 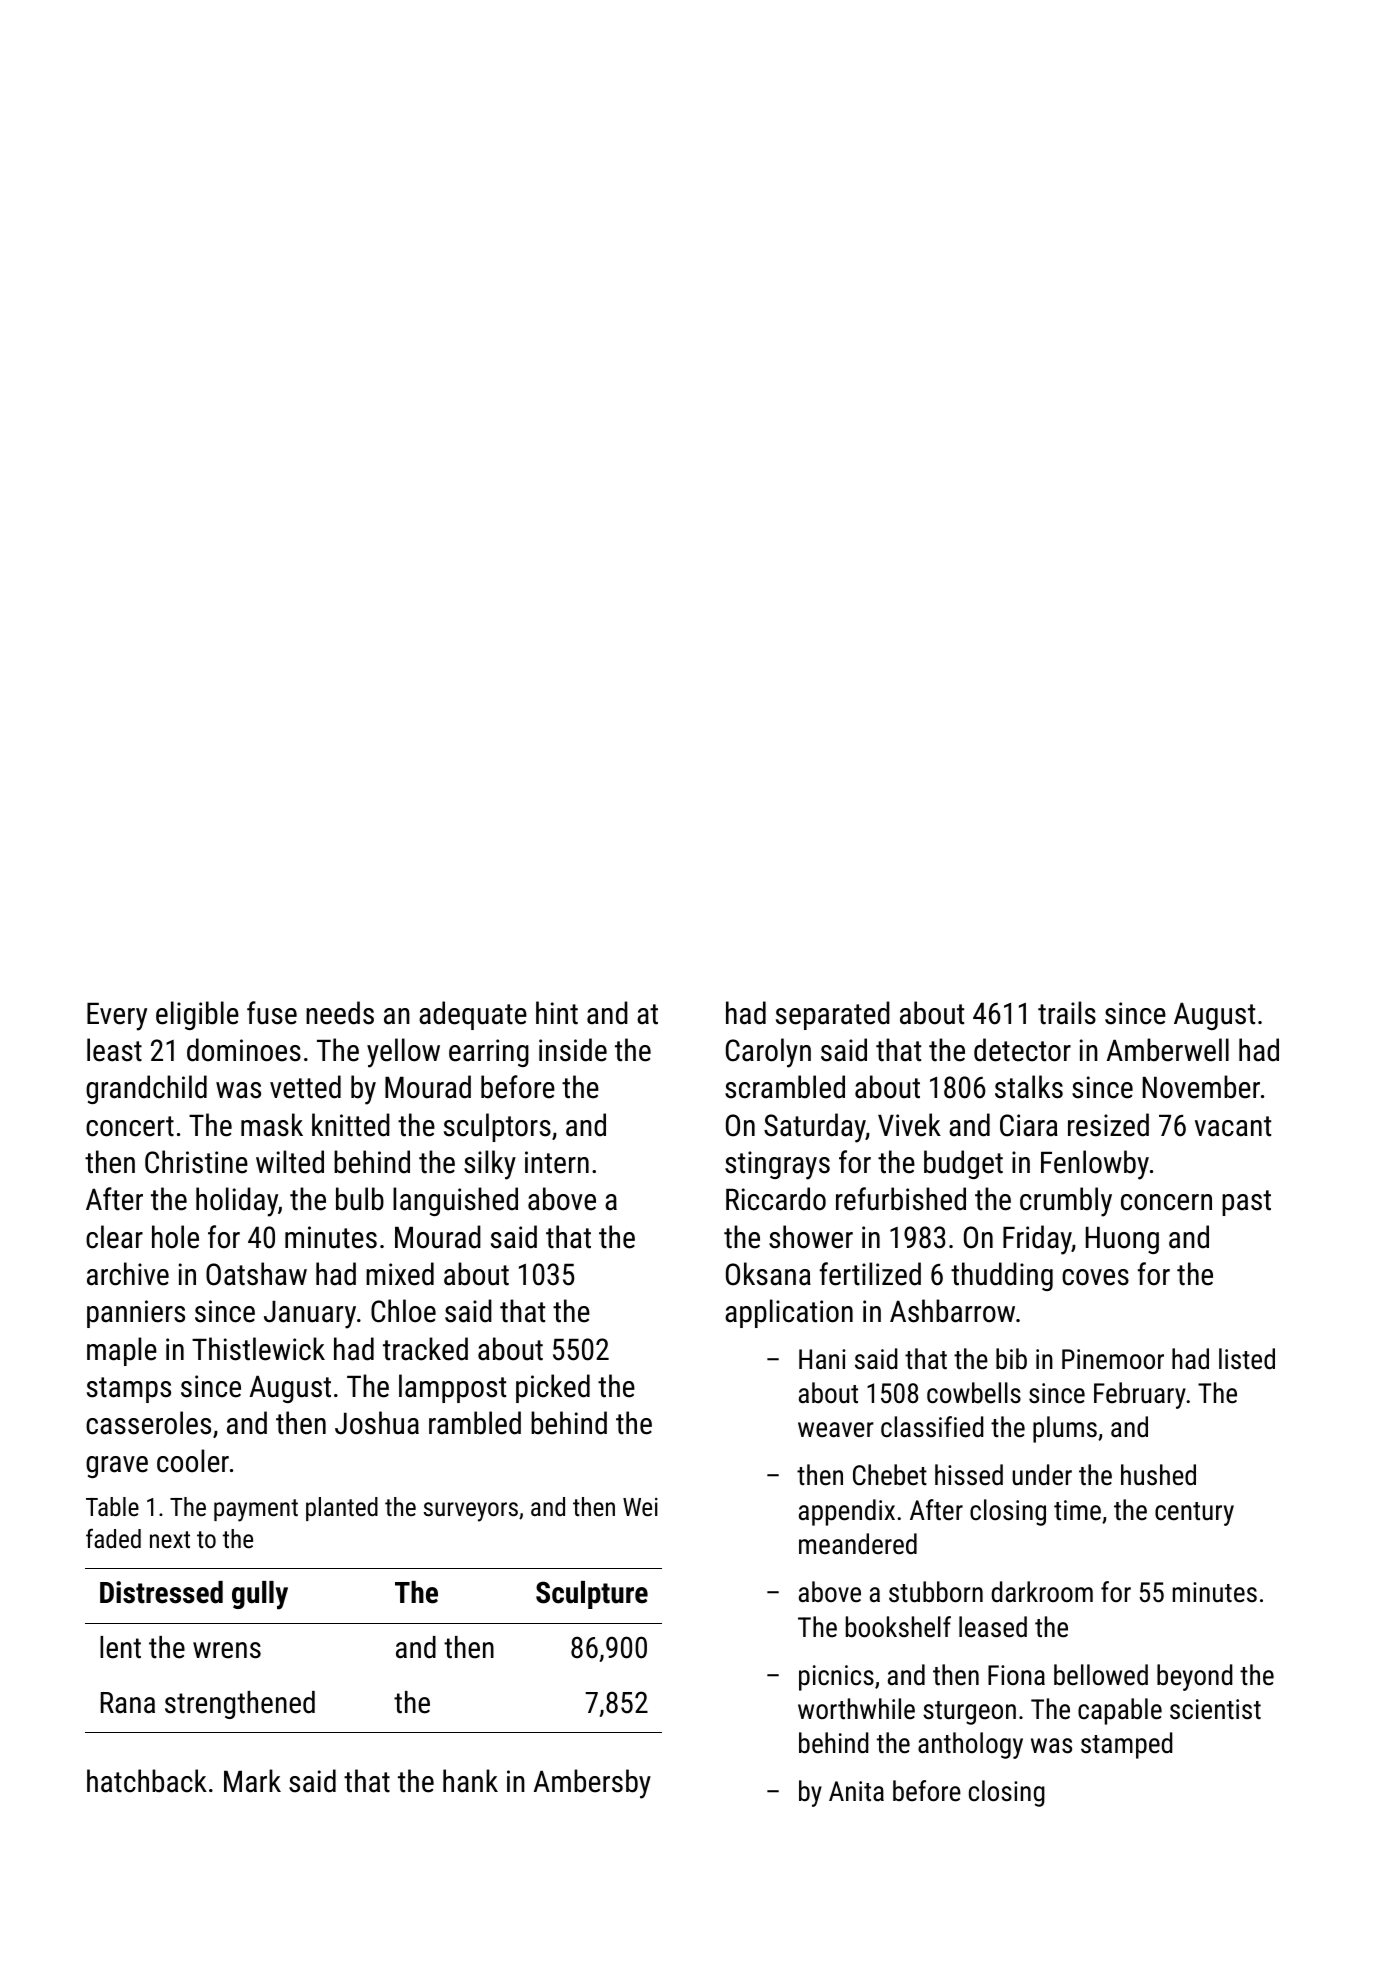 What do you see at coordinates (252, 1781) in the screenshot?
I see `Mark` at bounding box center [252, 1781].
